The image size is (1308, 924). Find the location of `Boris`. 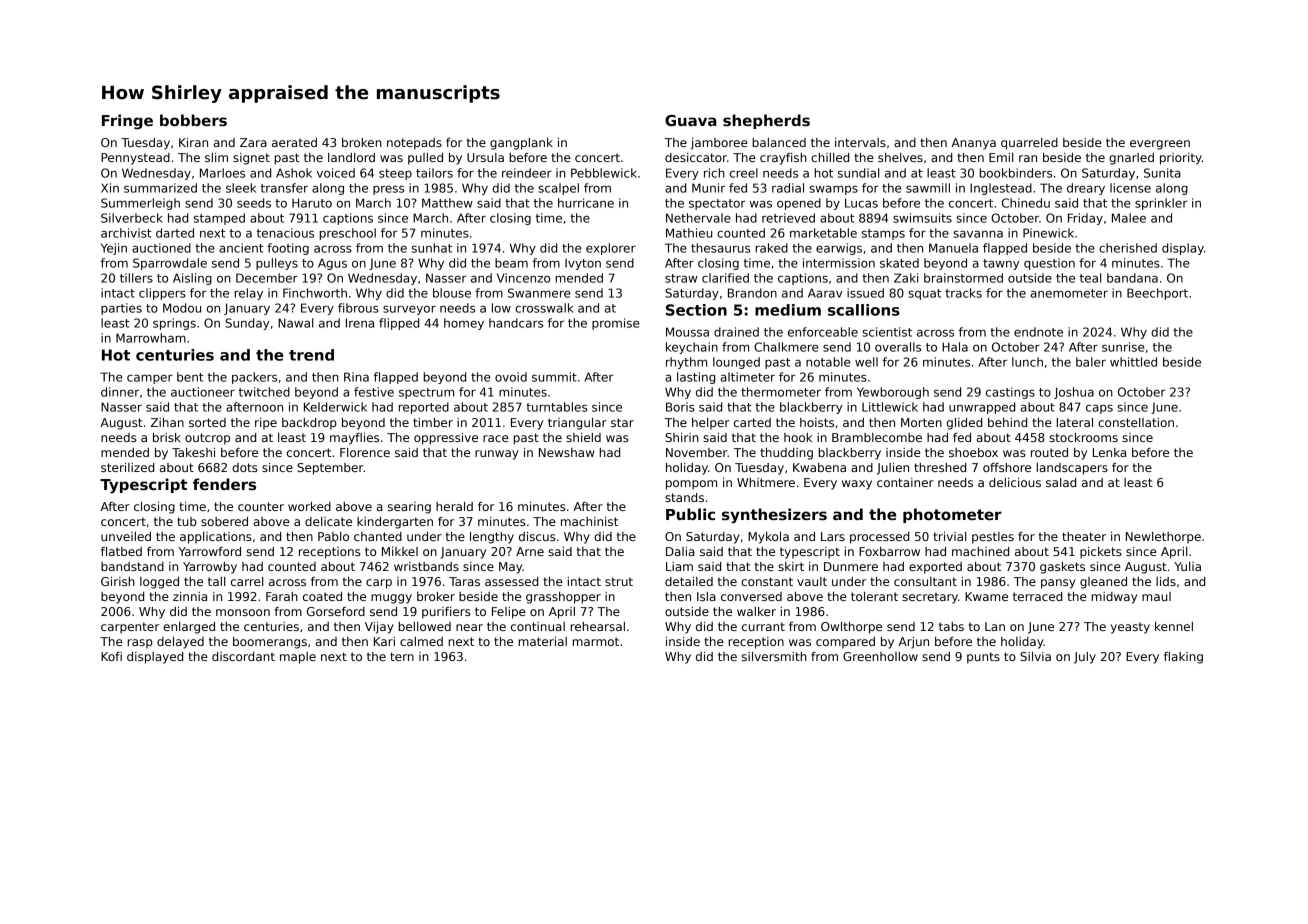

Boris is located at coordinates (680, 407).
